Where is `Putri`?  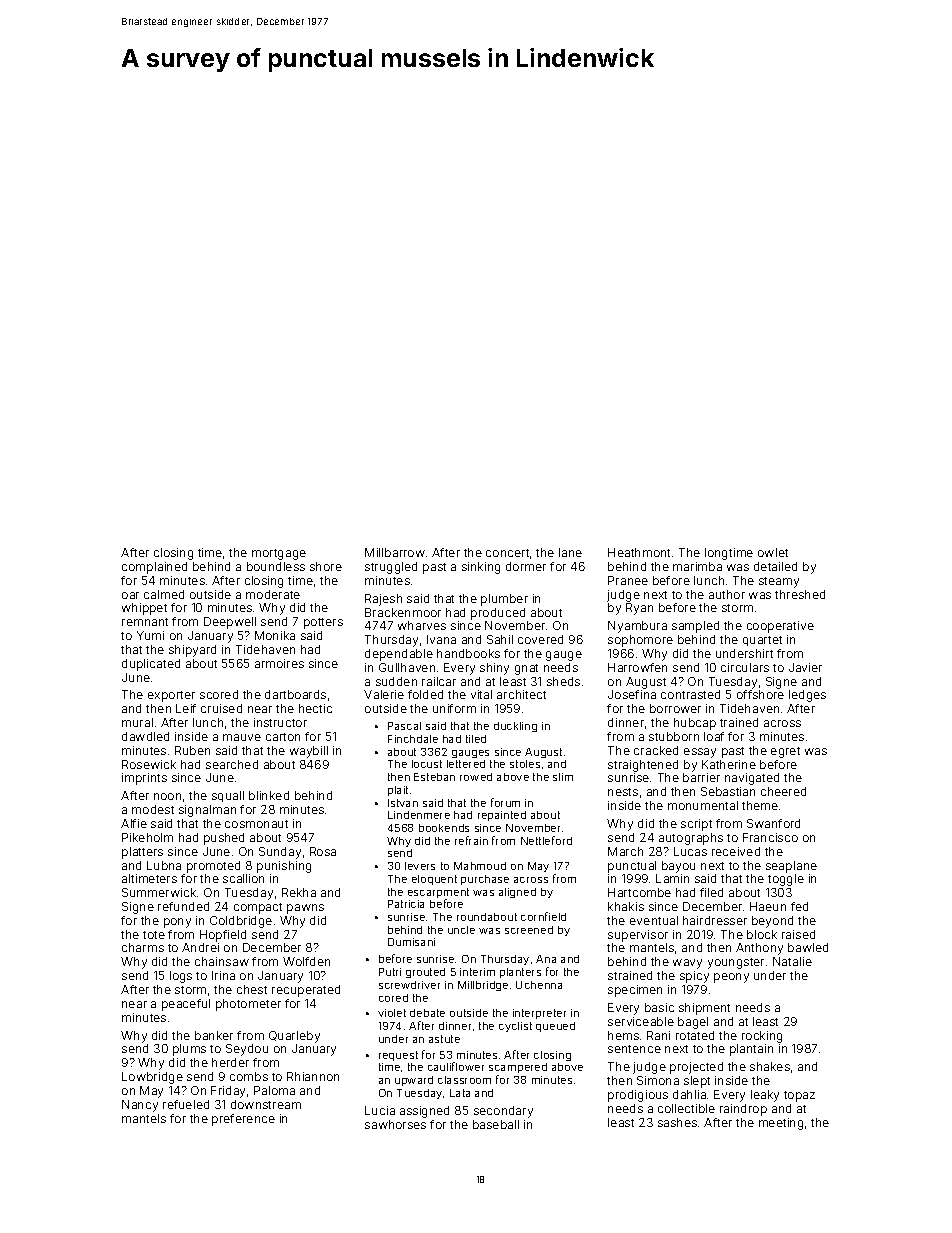 Putri is located at coordinates (390, 972).
